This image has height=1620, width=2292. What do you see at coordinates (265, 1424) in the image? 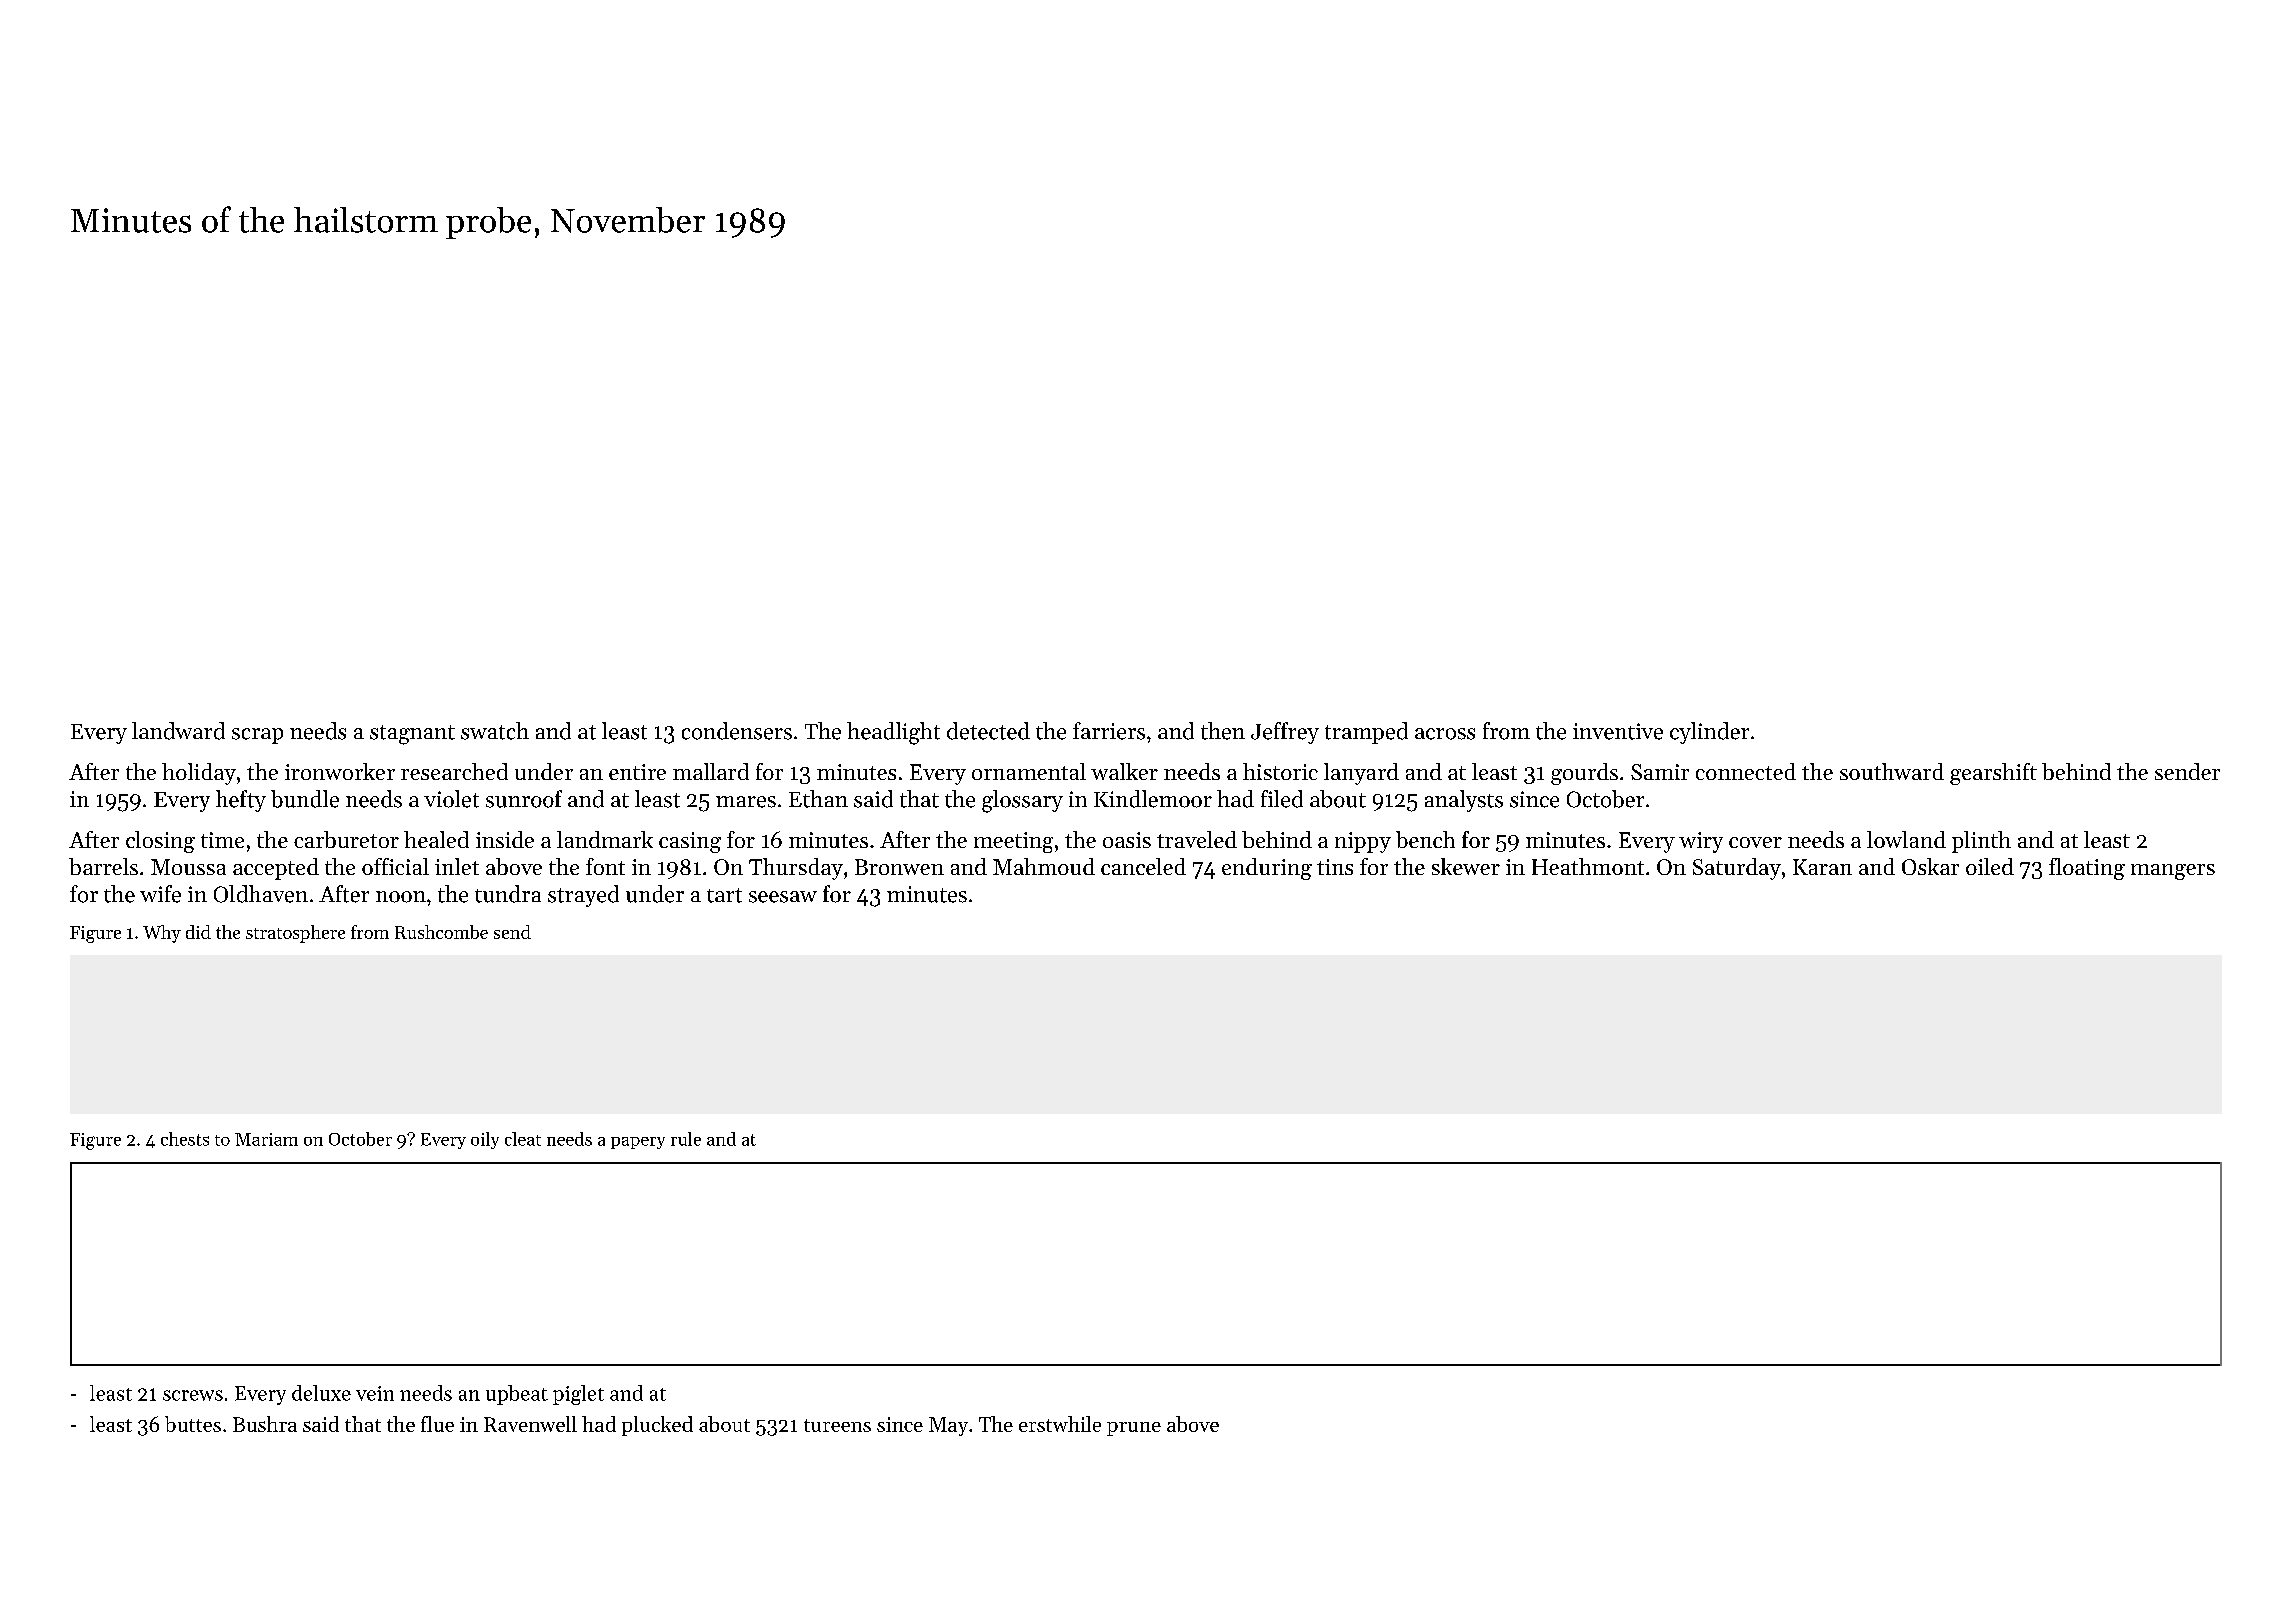
I see `Bushra` at bounding box center [265, 1424].
